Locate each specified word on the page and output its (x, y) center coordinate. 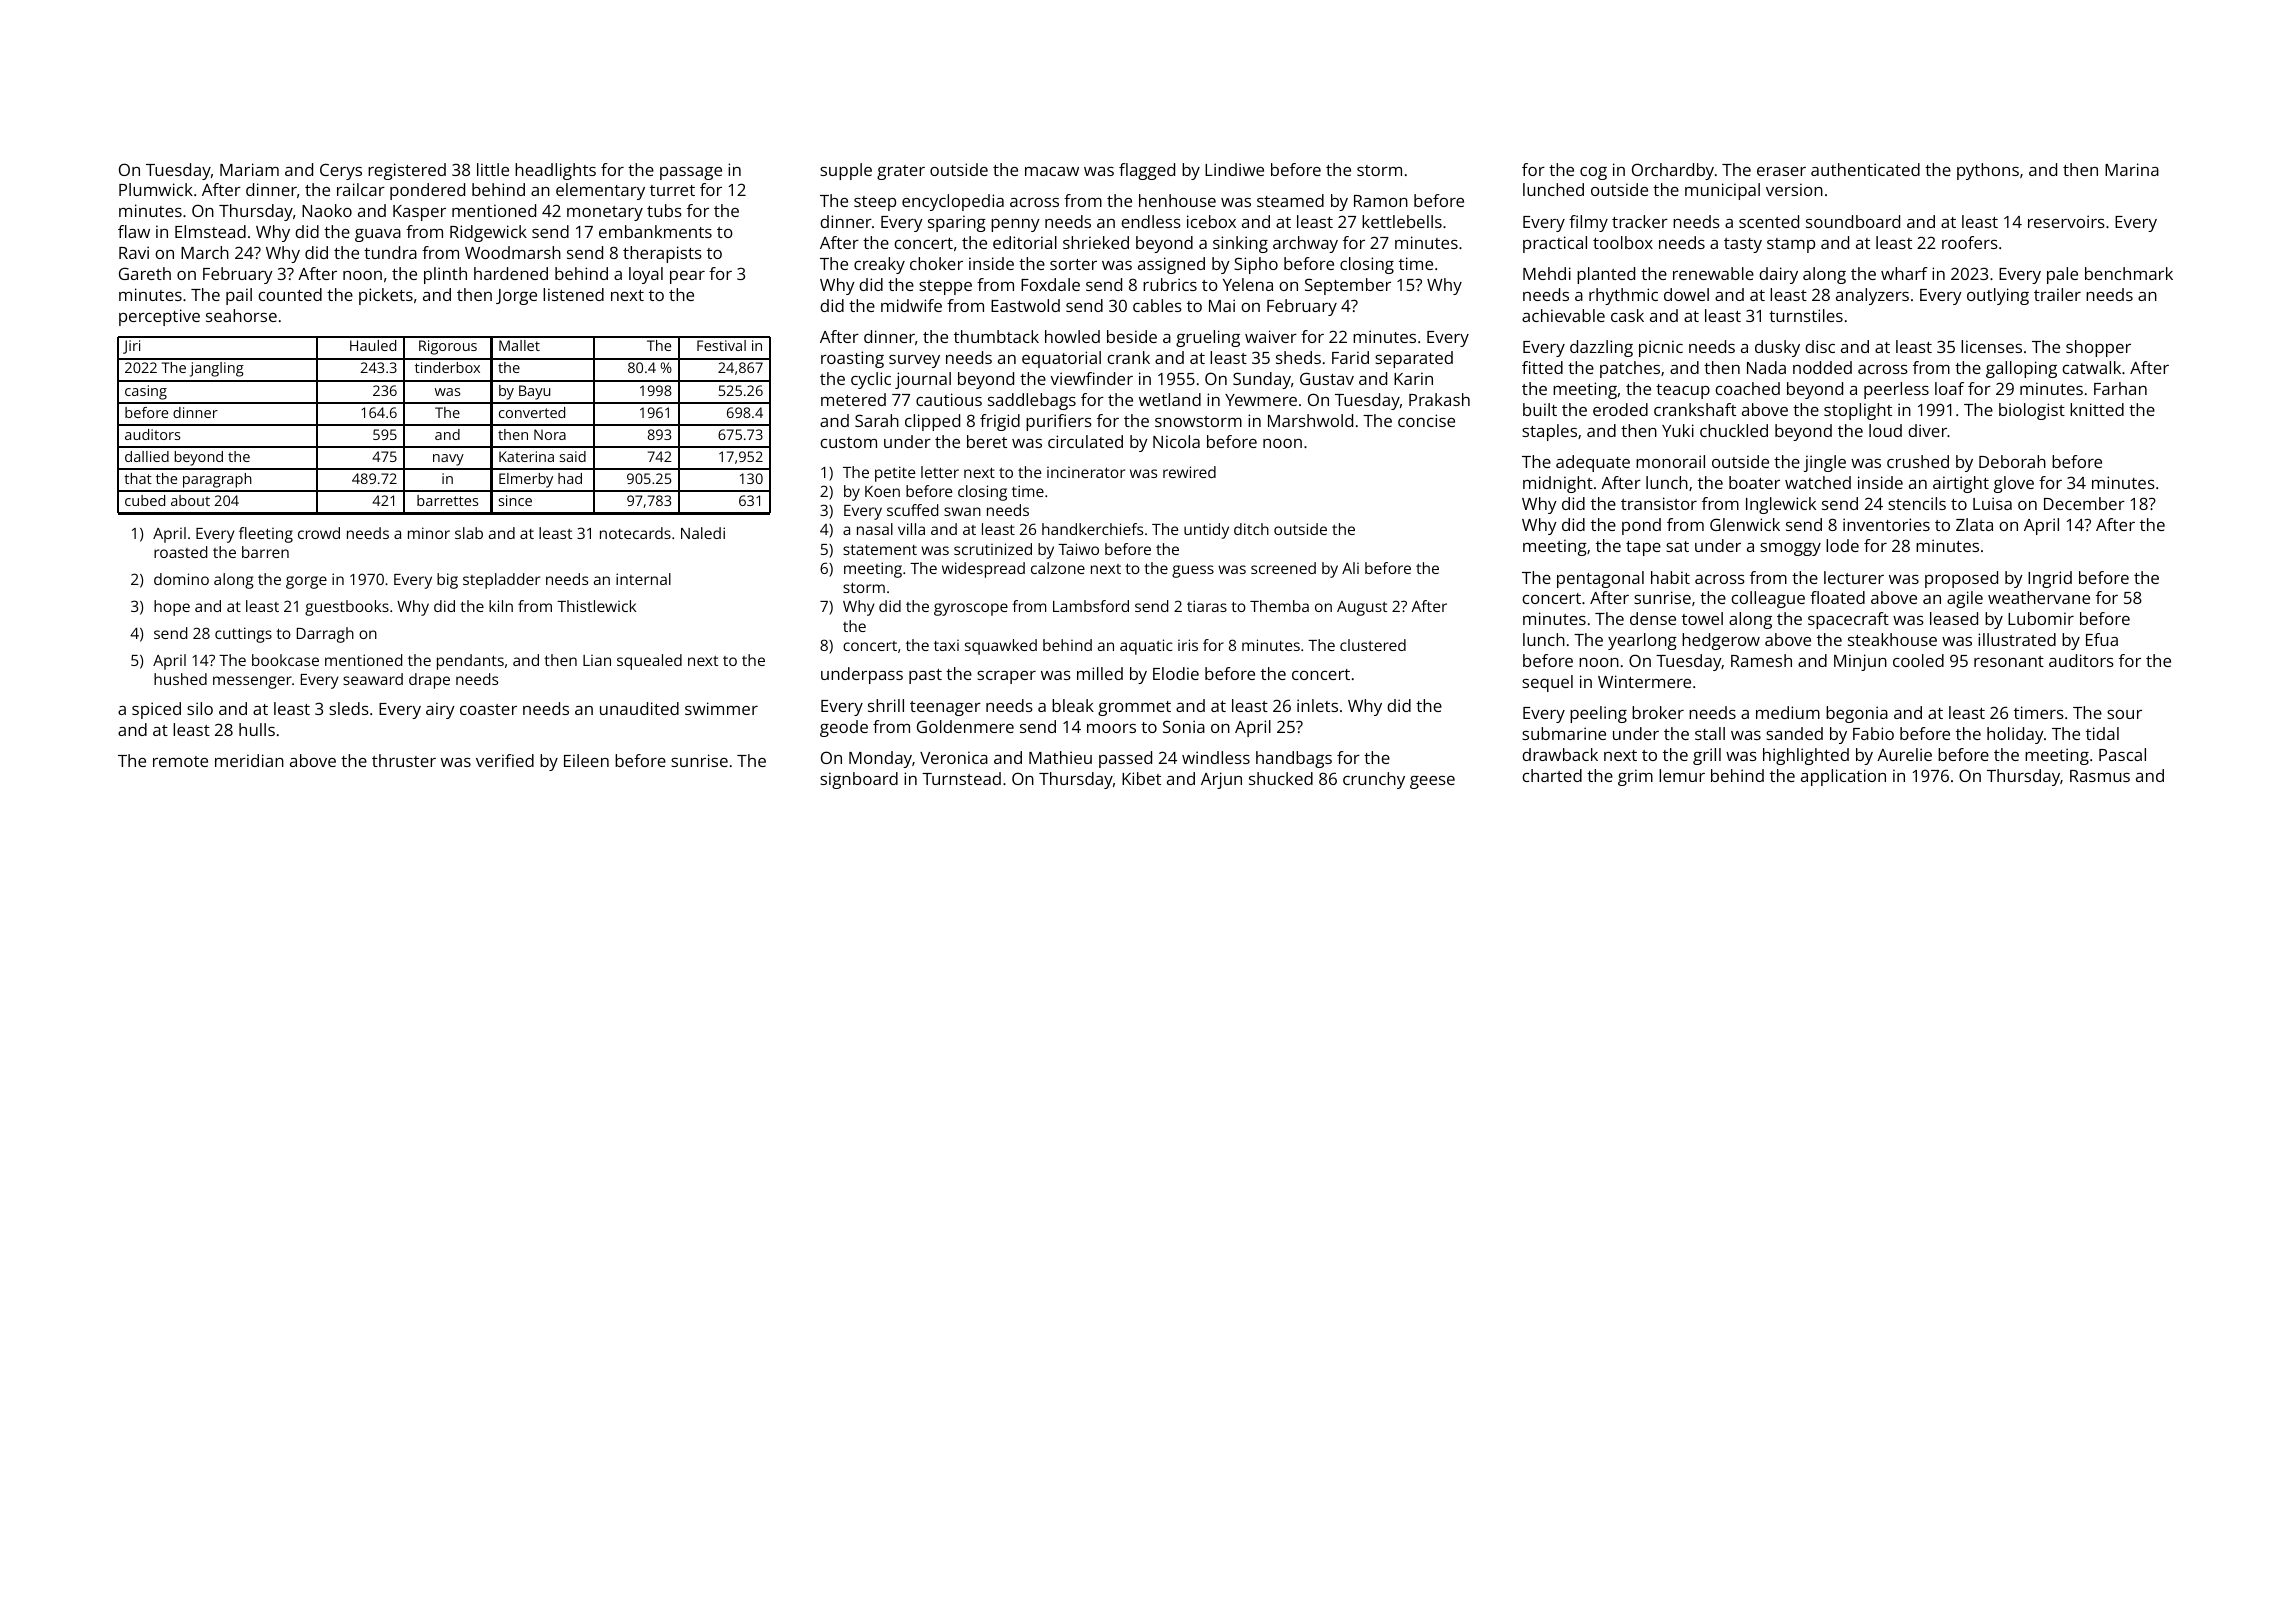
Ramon (1381, 201)
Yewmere (1261, 400)
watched (1818, 482)
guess (1193, 571)
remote (180, 761)
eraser (1781, 171)
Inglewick (1781, 505)
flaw (134, 231)
